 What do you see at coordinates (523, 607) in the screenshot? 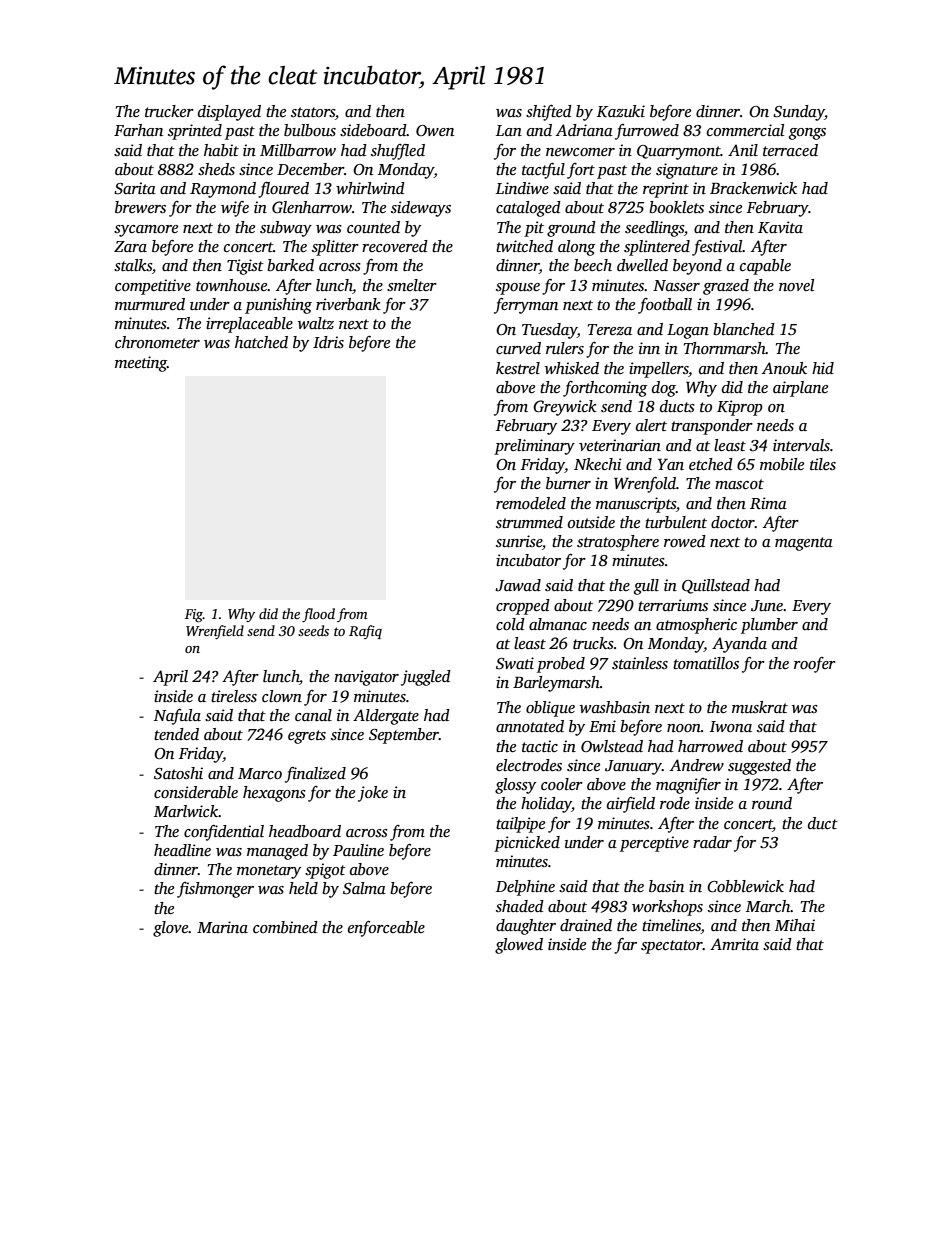
I see `cropped` at bounding box center [523, 607].
